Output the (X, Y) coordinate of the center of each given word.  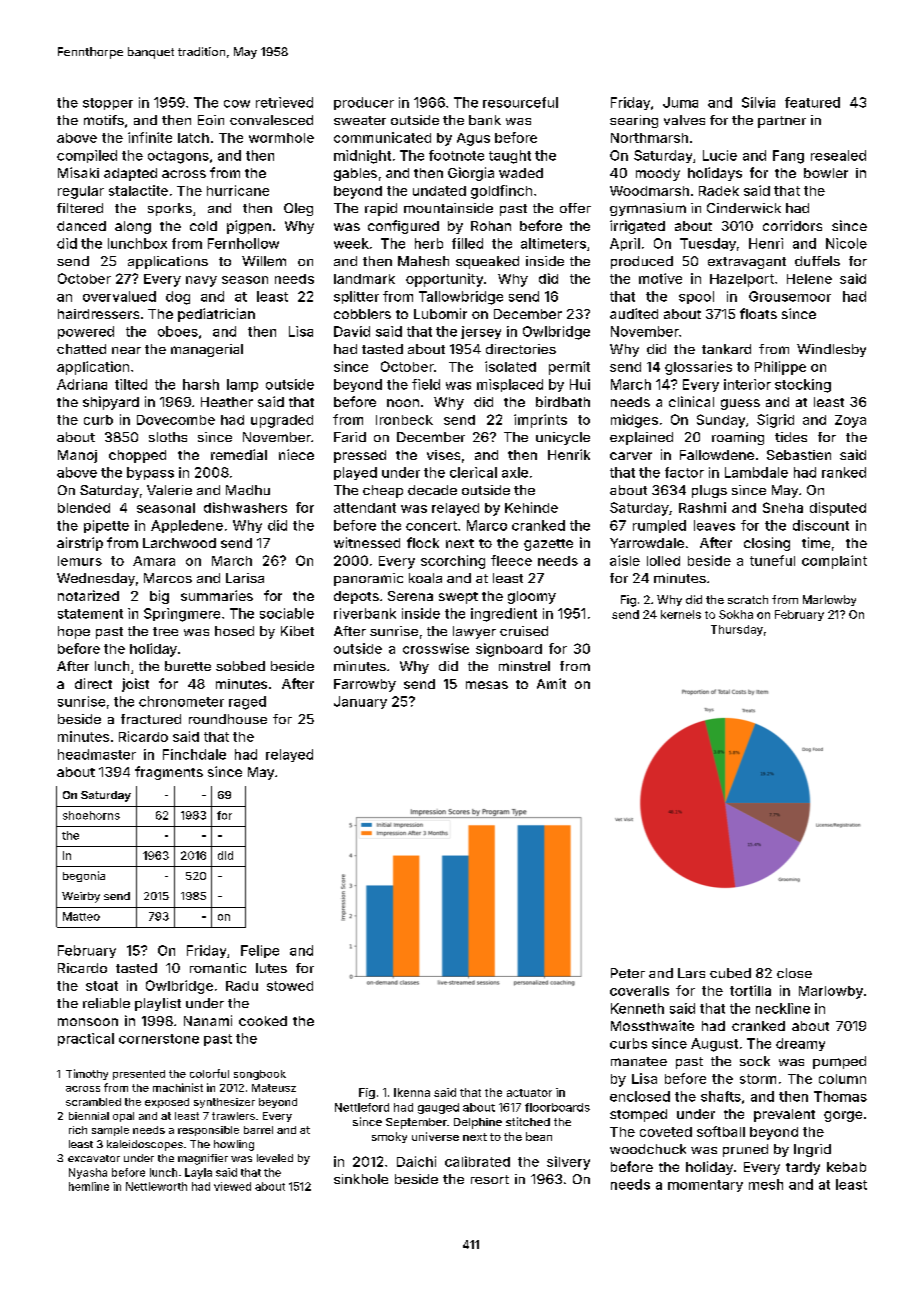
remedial (239, 454)
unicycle (563, 438)
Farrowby (365, 685)
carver (631, 456)
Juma (680, 102)
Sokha (736, 614)
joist (135, 685)
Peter (628, 973)
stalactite (138, 190)
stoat (102, 986)
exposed (167, 1103)
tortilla (750, 990)
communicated (382, 137)
